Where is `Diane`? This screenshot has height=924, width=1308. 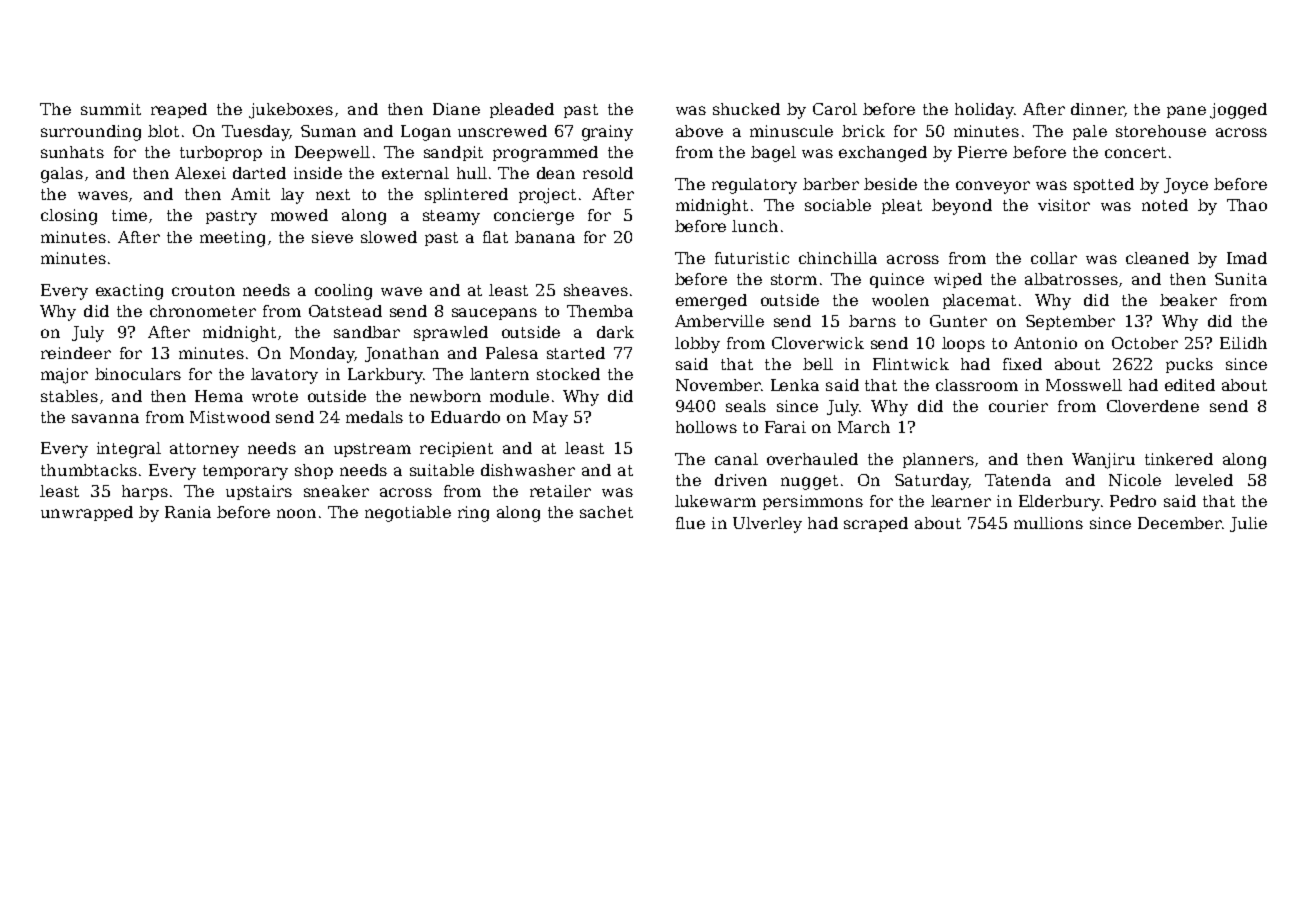
Diane is located at coordinates (456, 109).
